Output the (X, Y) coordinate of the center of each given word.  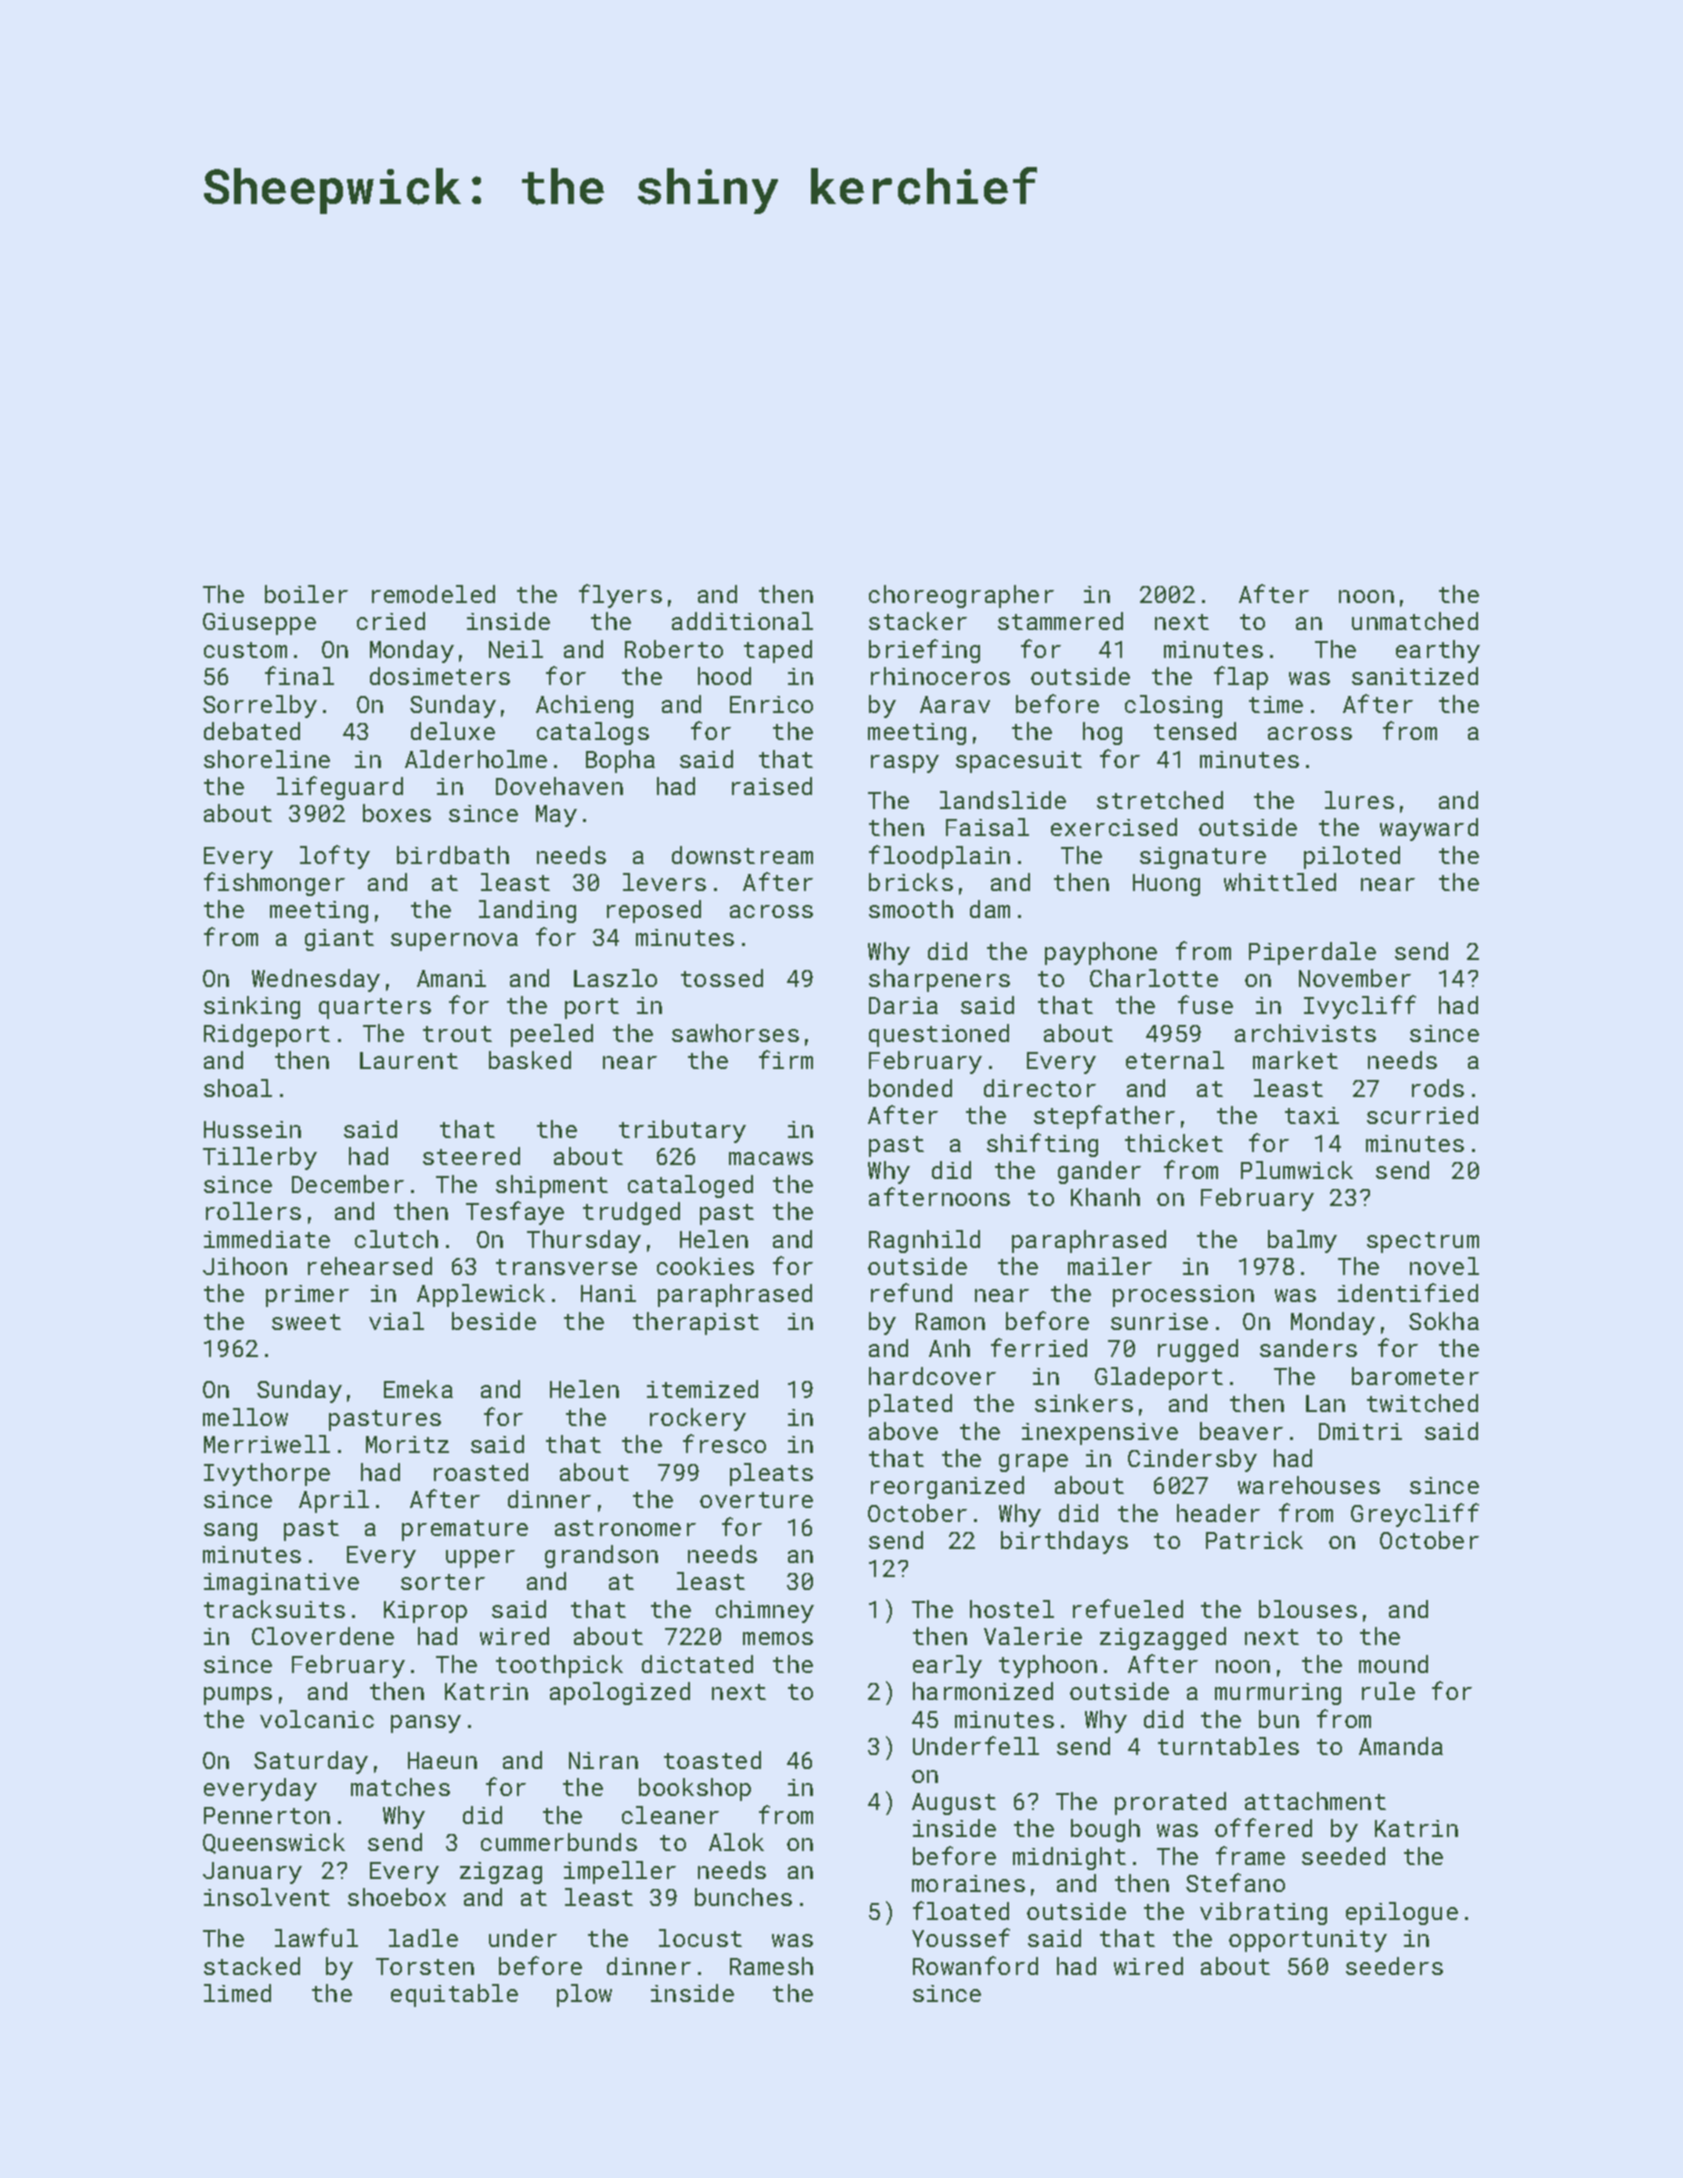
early (947, 1666)
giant (339, 940)
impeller (620, 1872)
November (1355, 978)
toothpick (559, 1666)
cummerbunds (559, 1842)
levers (664, 882)
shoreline (267, 759)
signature (1203, 858)
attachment (1315, 1801)
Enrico (771, 704)
